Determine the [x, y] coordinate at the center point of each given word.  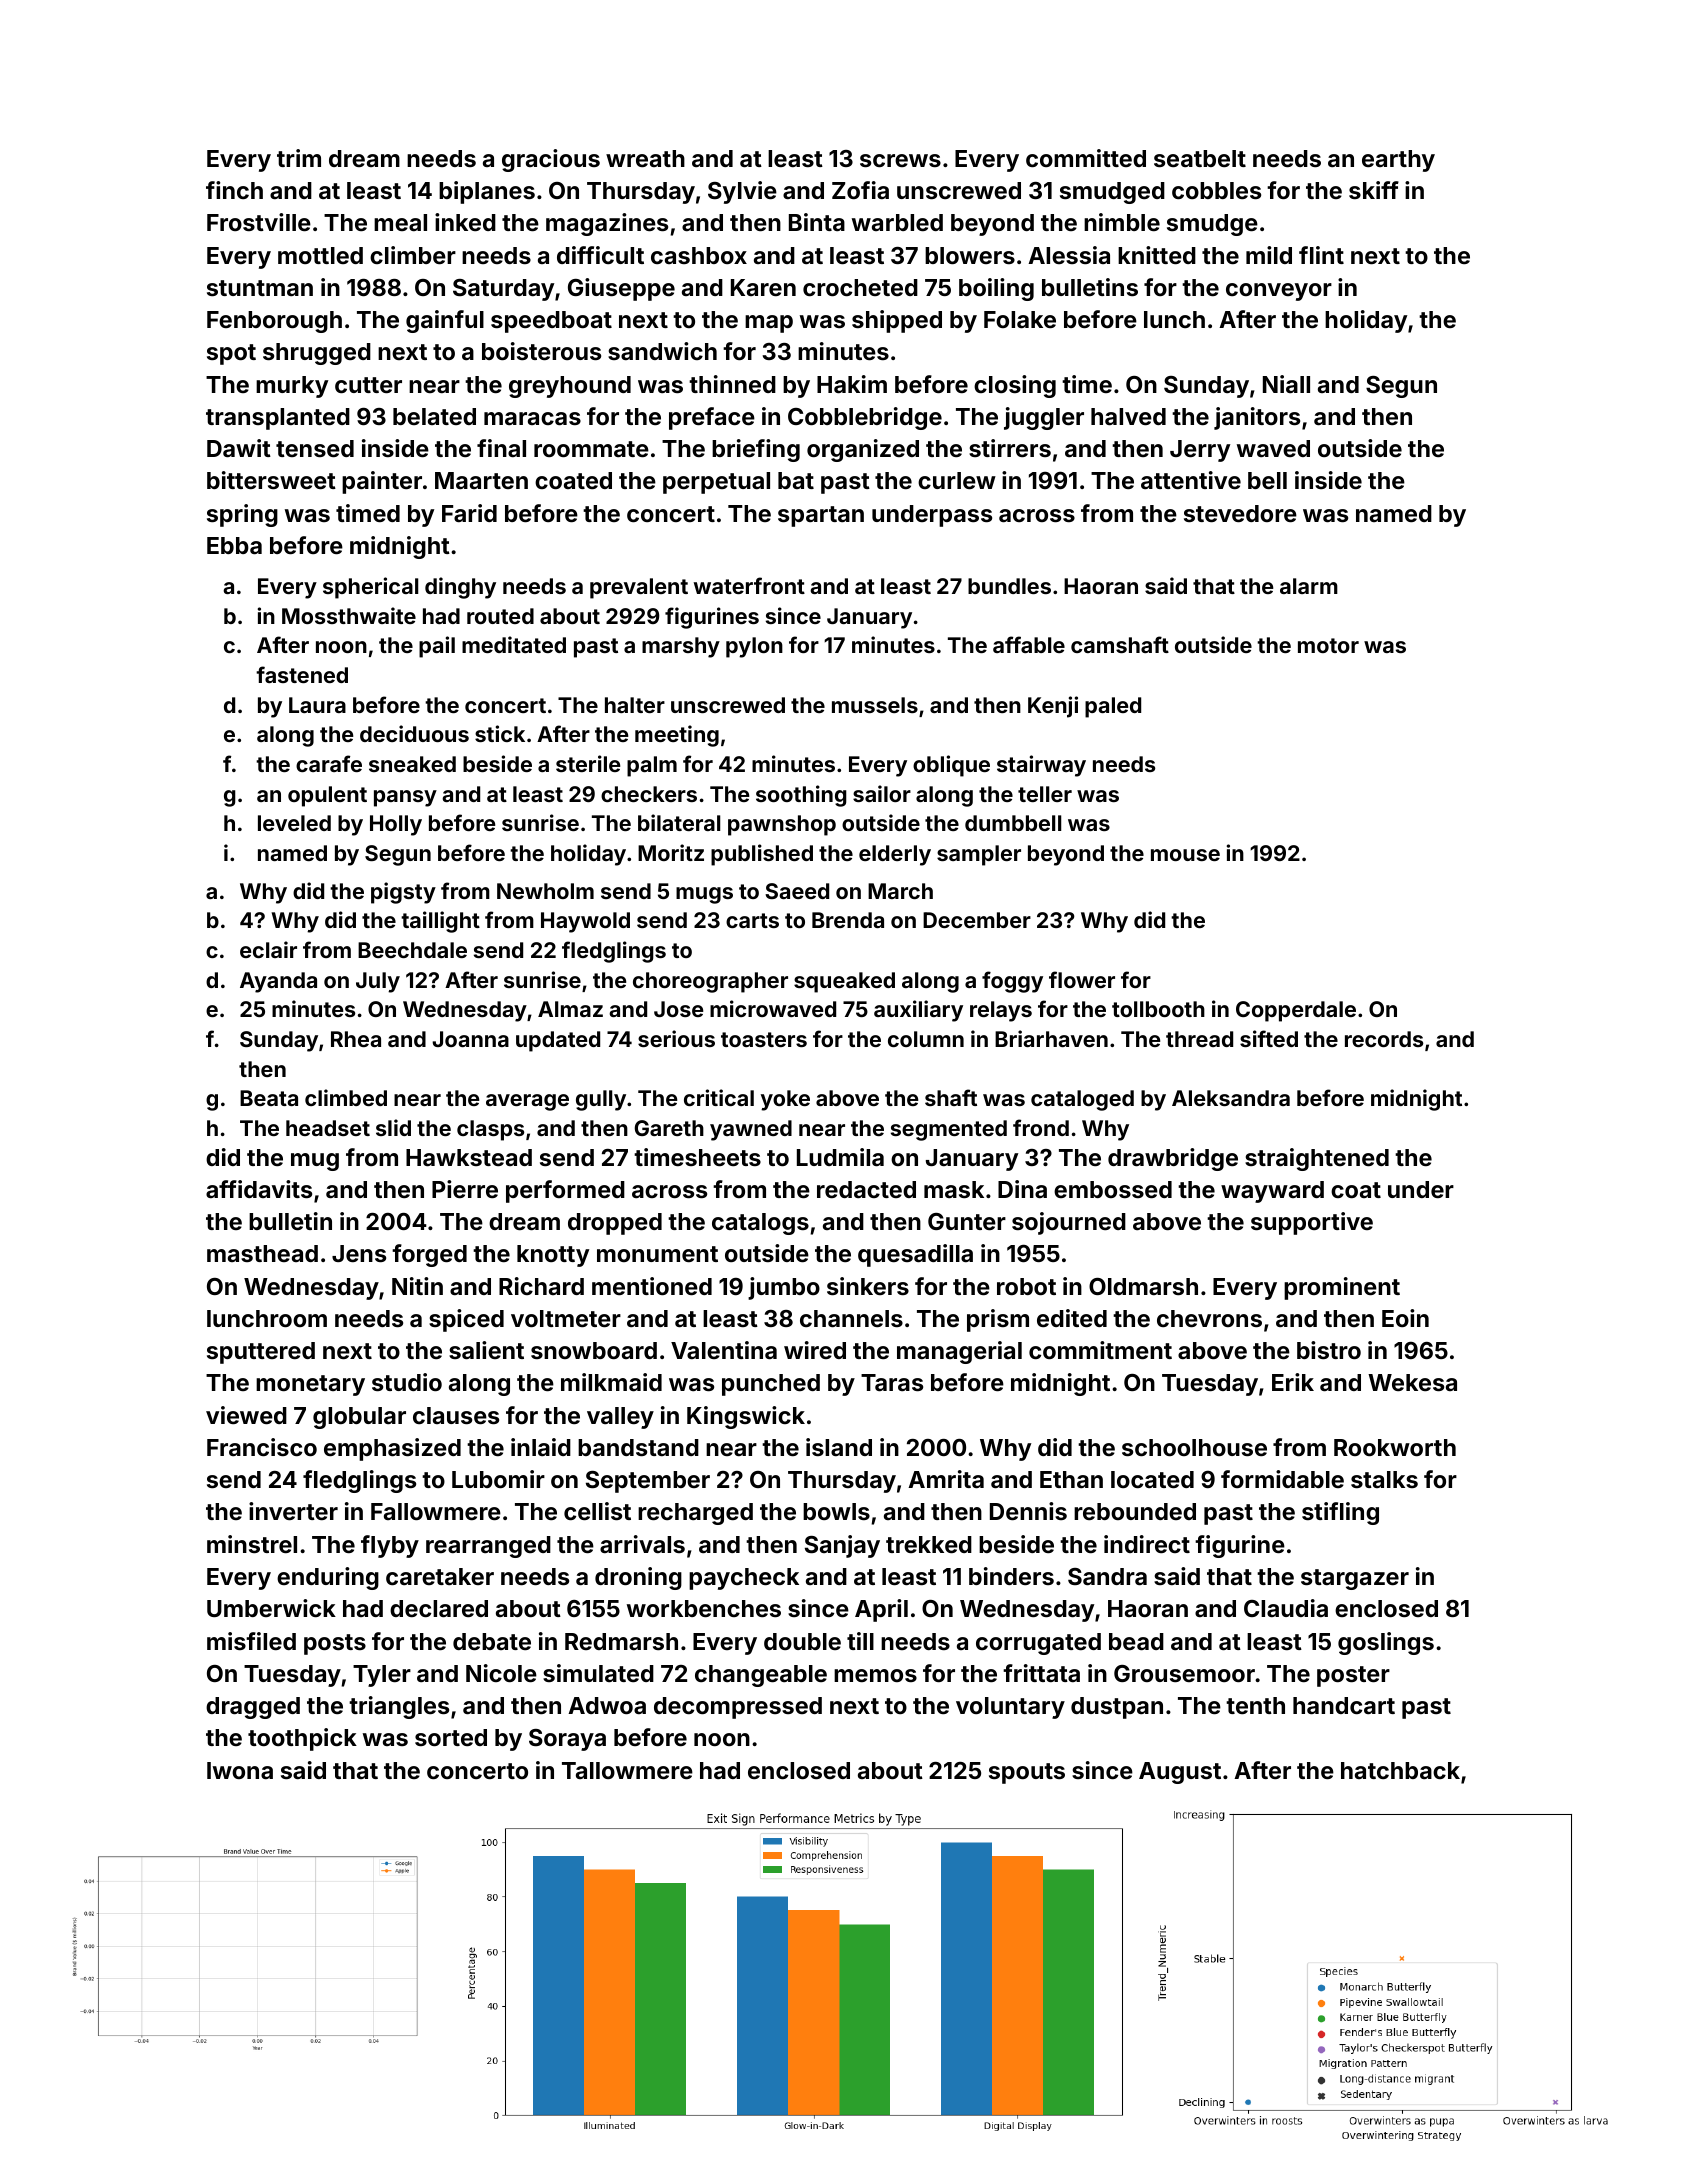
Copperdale [1296, 1011]
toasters [764, 1039]
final [501, 448]
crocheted [860, 287]
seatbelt [1200, 158]
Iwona [240, 1770]
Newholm [545, 891]
